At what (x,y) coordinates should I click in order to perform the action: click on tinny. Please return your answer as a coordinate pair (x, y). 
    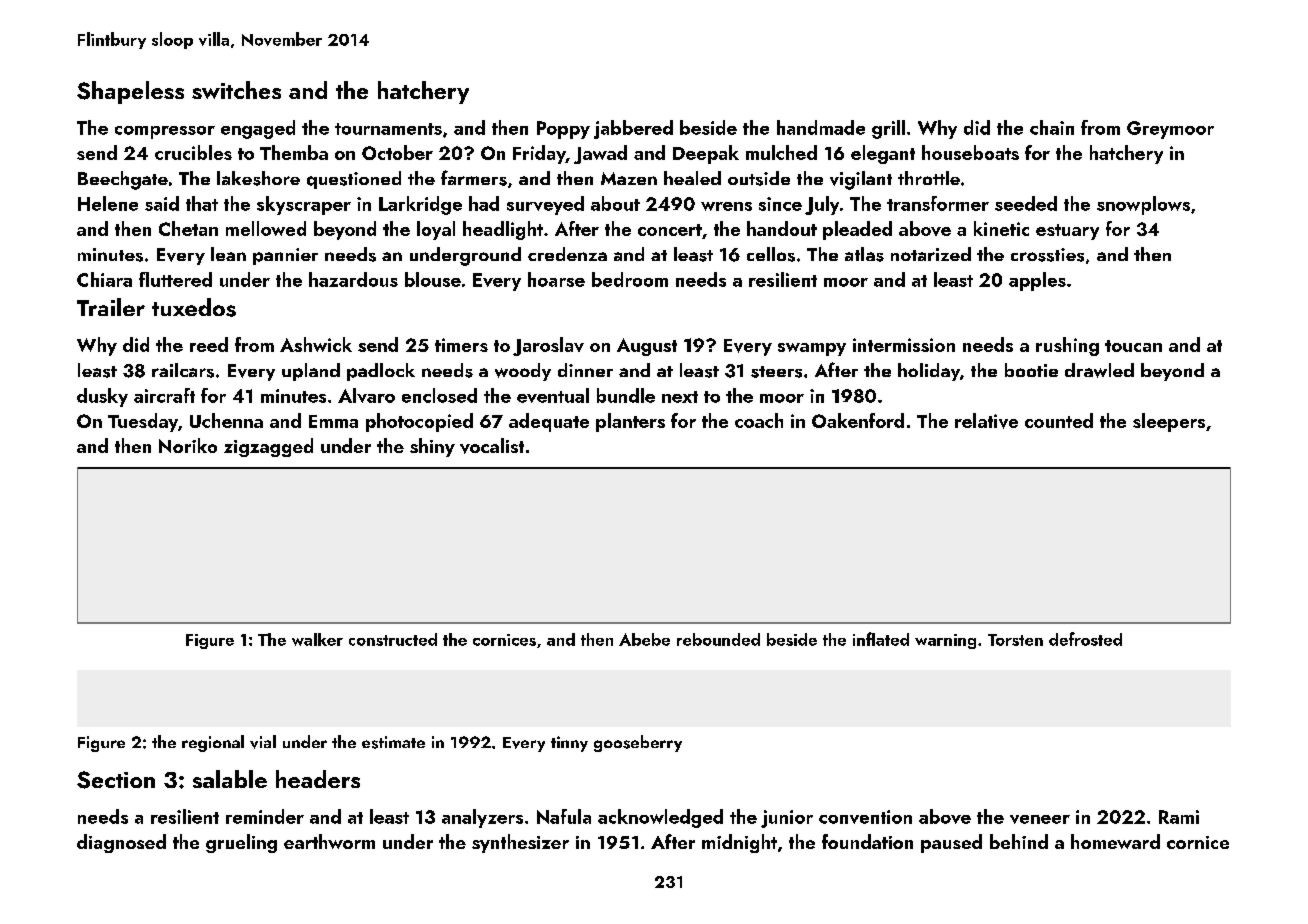
    Looking at the image, I should click on (569, 744).
